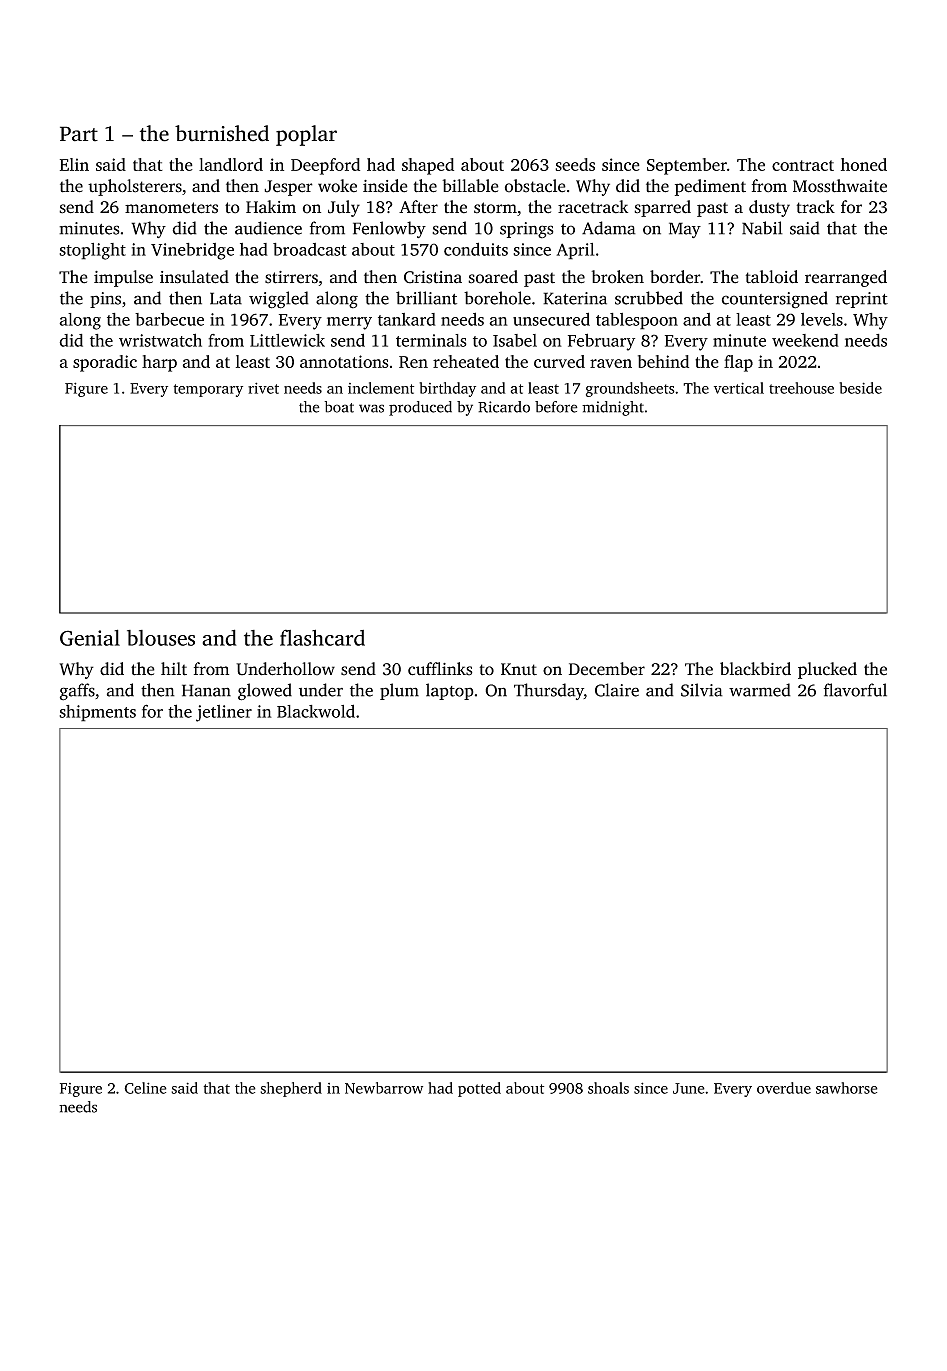  I want to click on plucked, so click(827, 670).
